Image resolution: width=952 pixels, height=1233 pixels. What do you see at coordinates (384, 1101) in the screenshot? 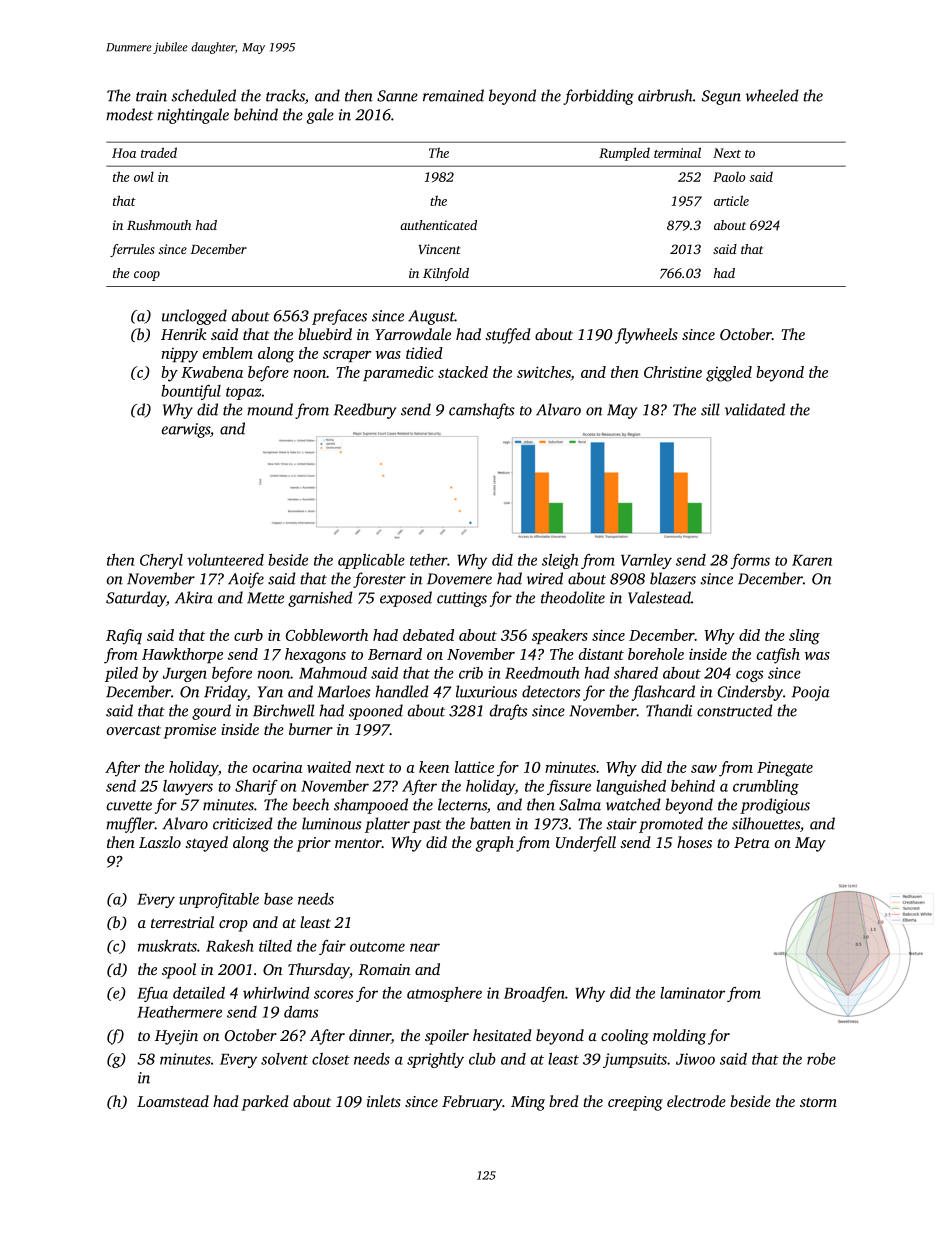
I see `inlets` at bounding box center [384, 1101].
